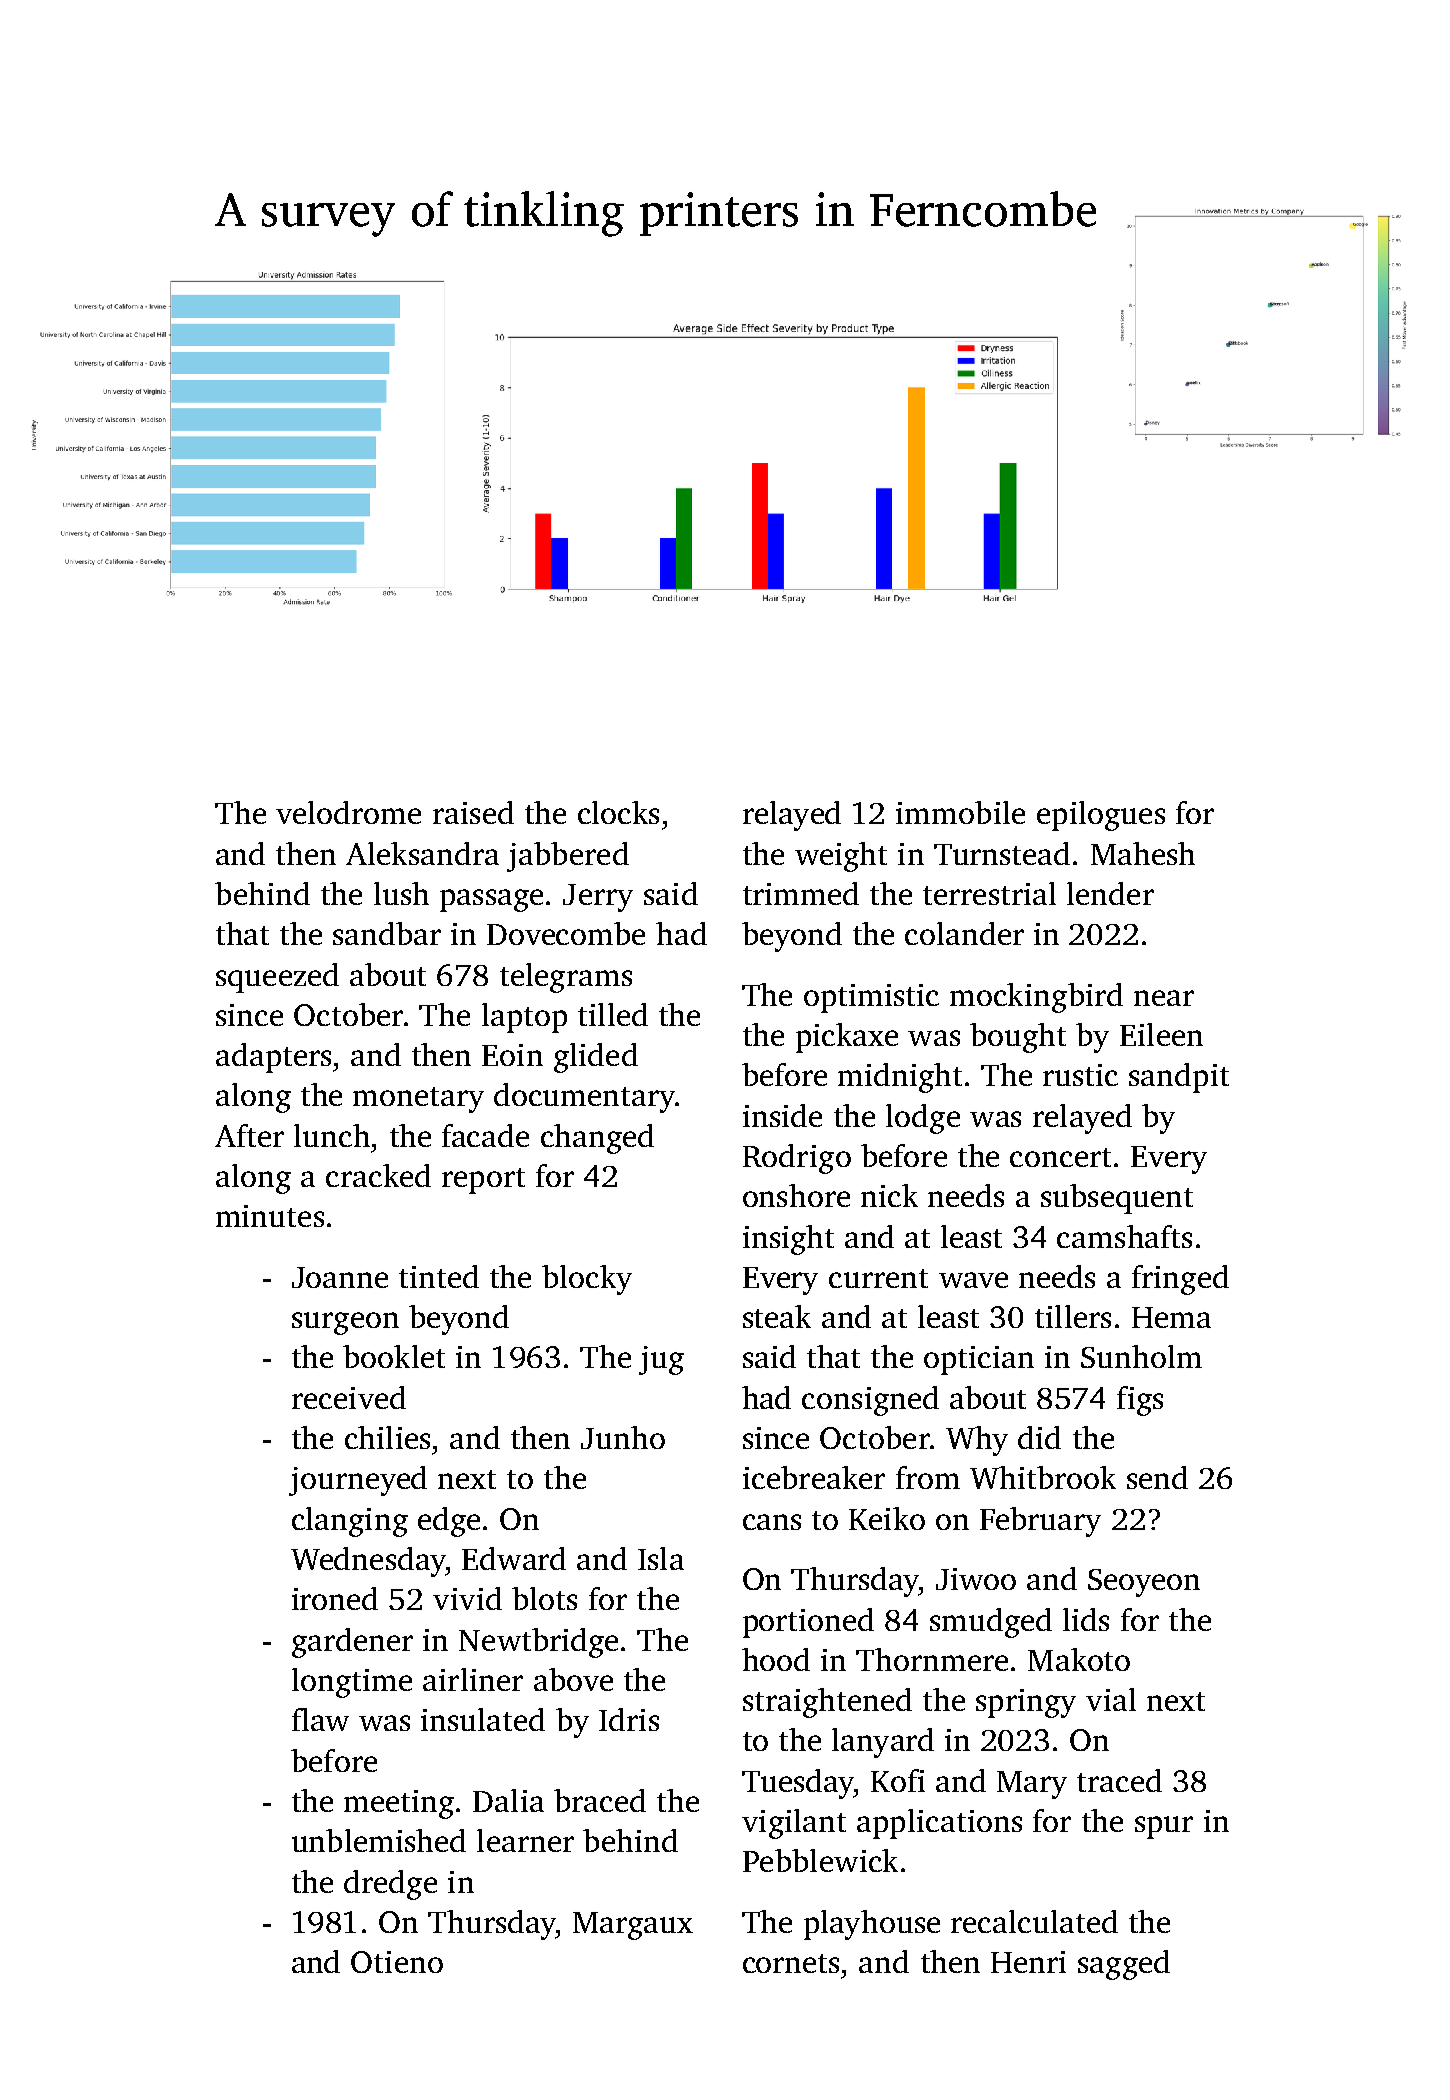  I want to click on portioned, so click(808, 1623).
